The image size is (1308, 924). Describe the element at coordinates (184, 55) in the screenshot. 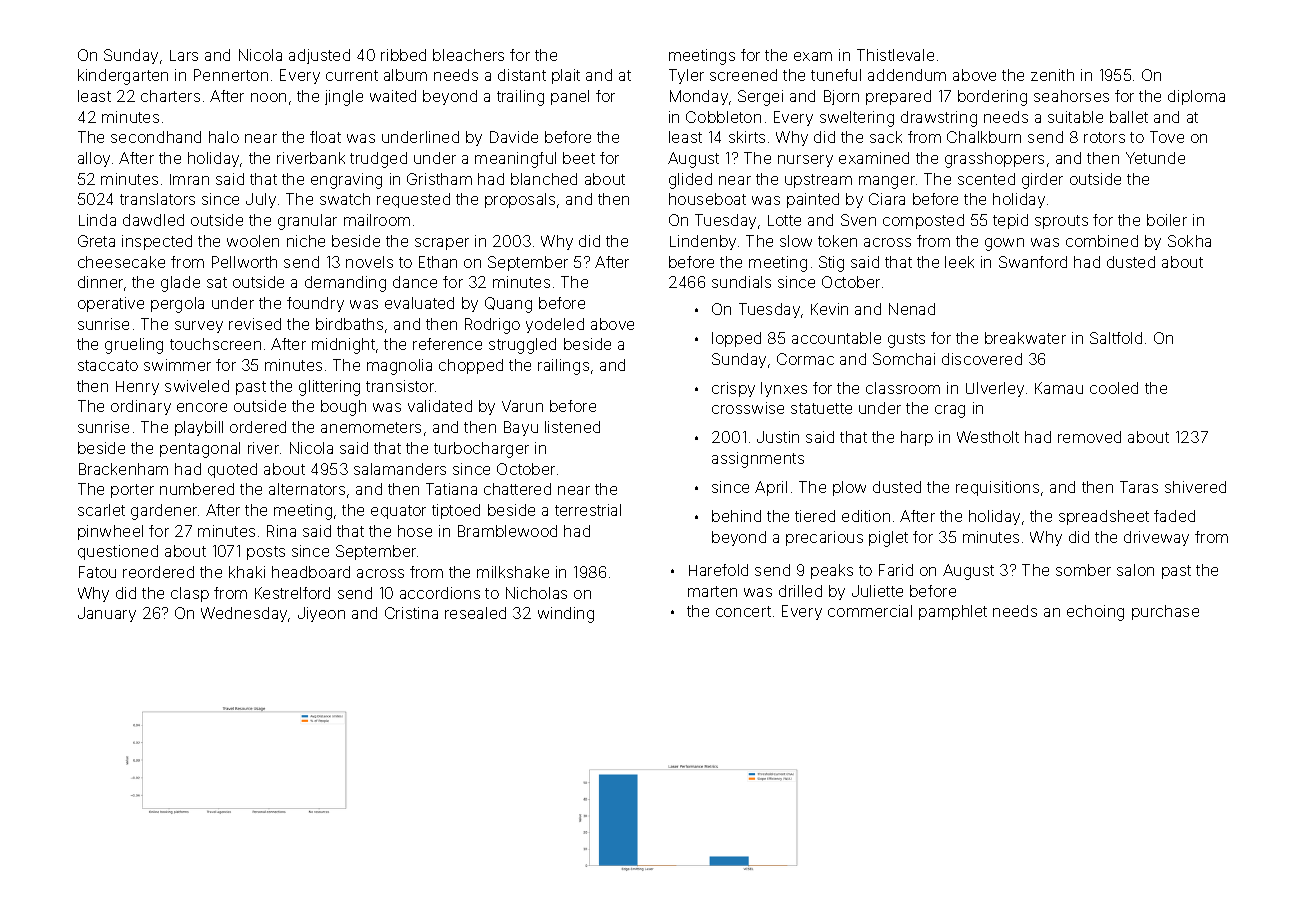

I see `Lars` at that location.
